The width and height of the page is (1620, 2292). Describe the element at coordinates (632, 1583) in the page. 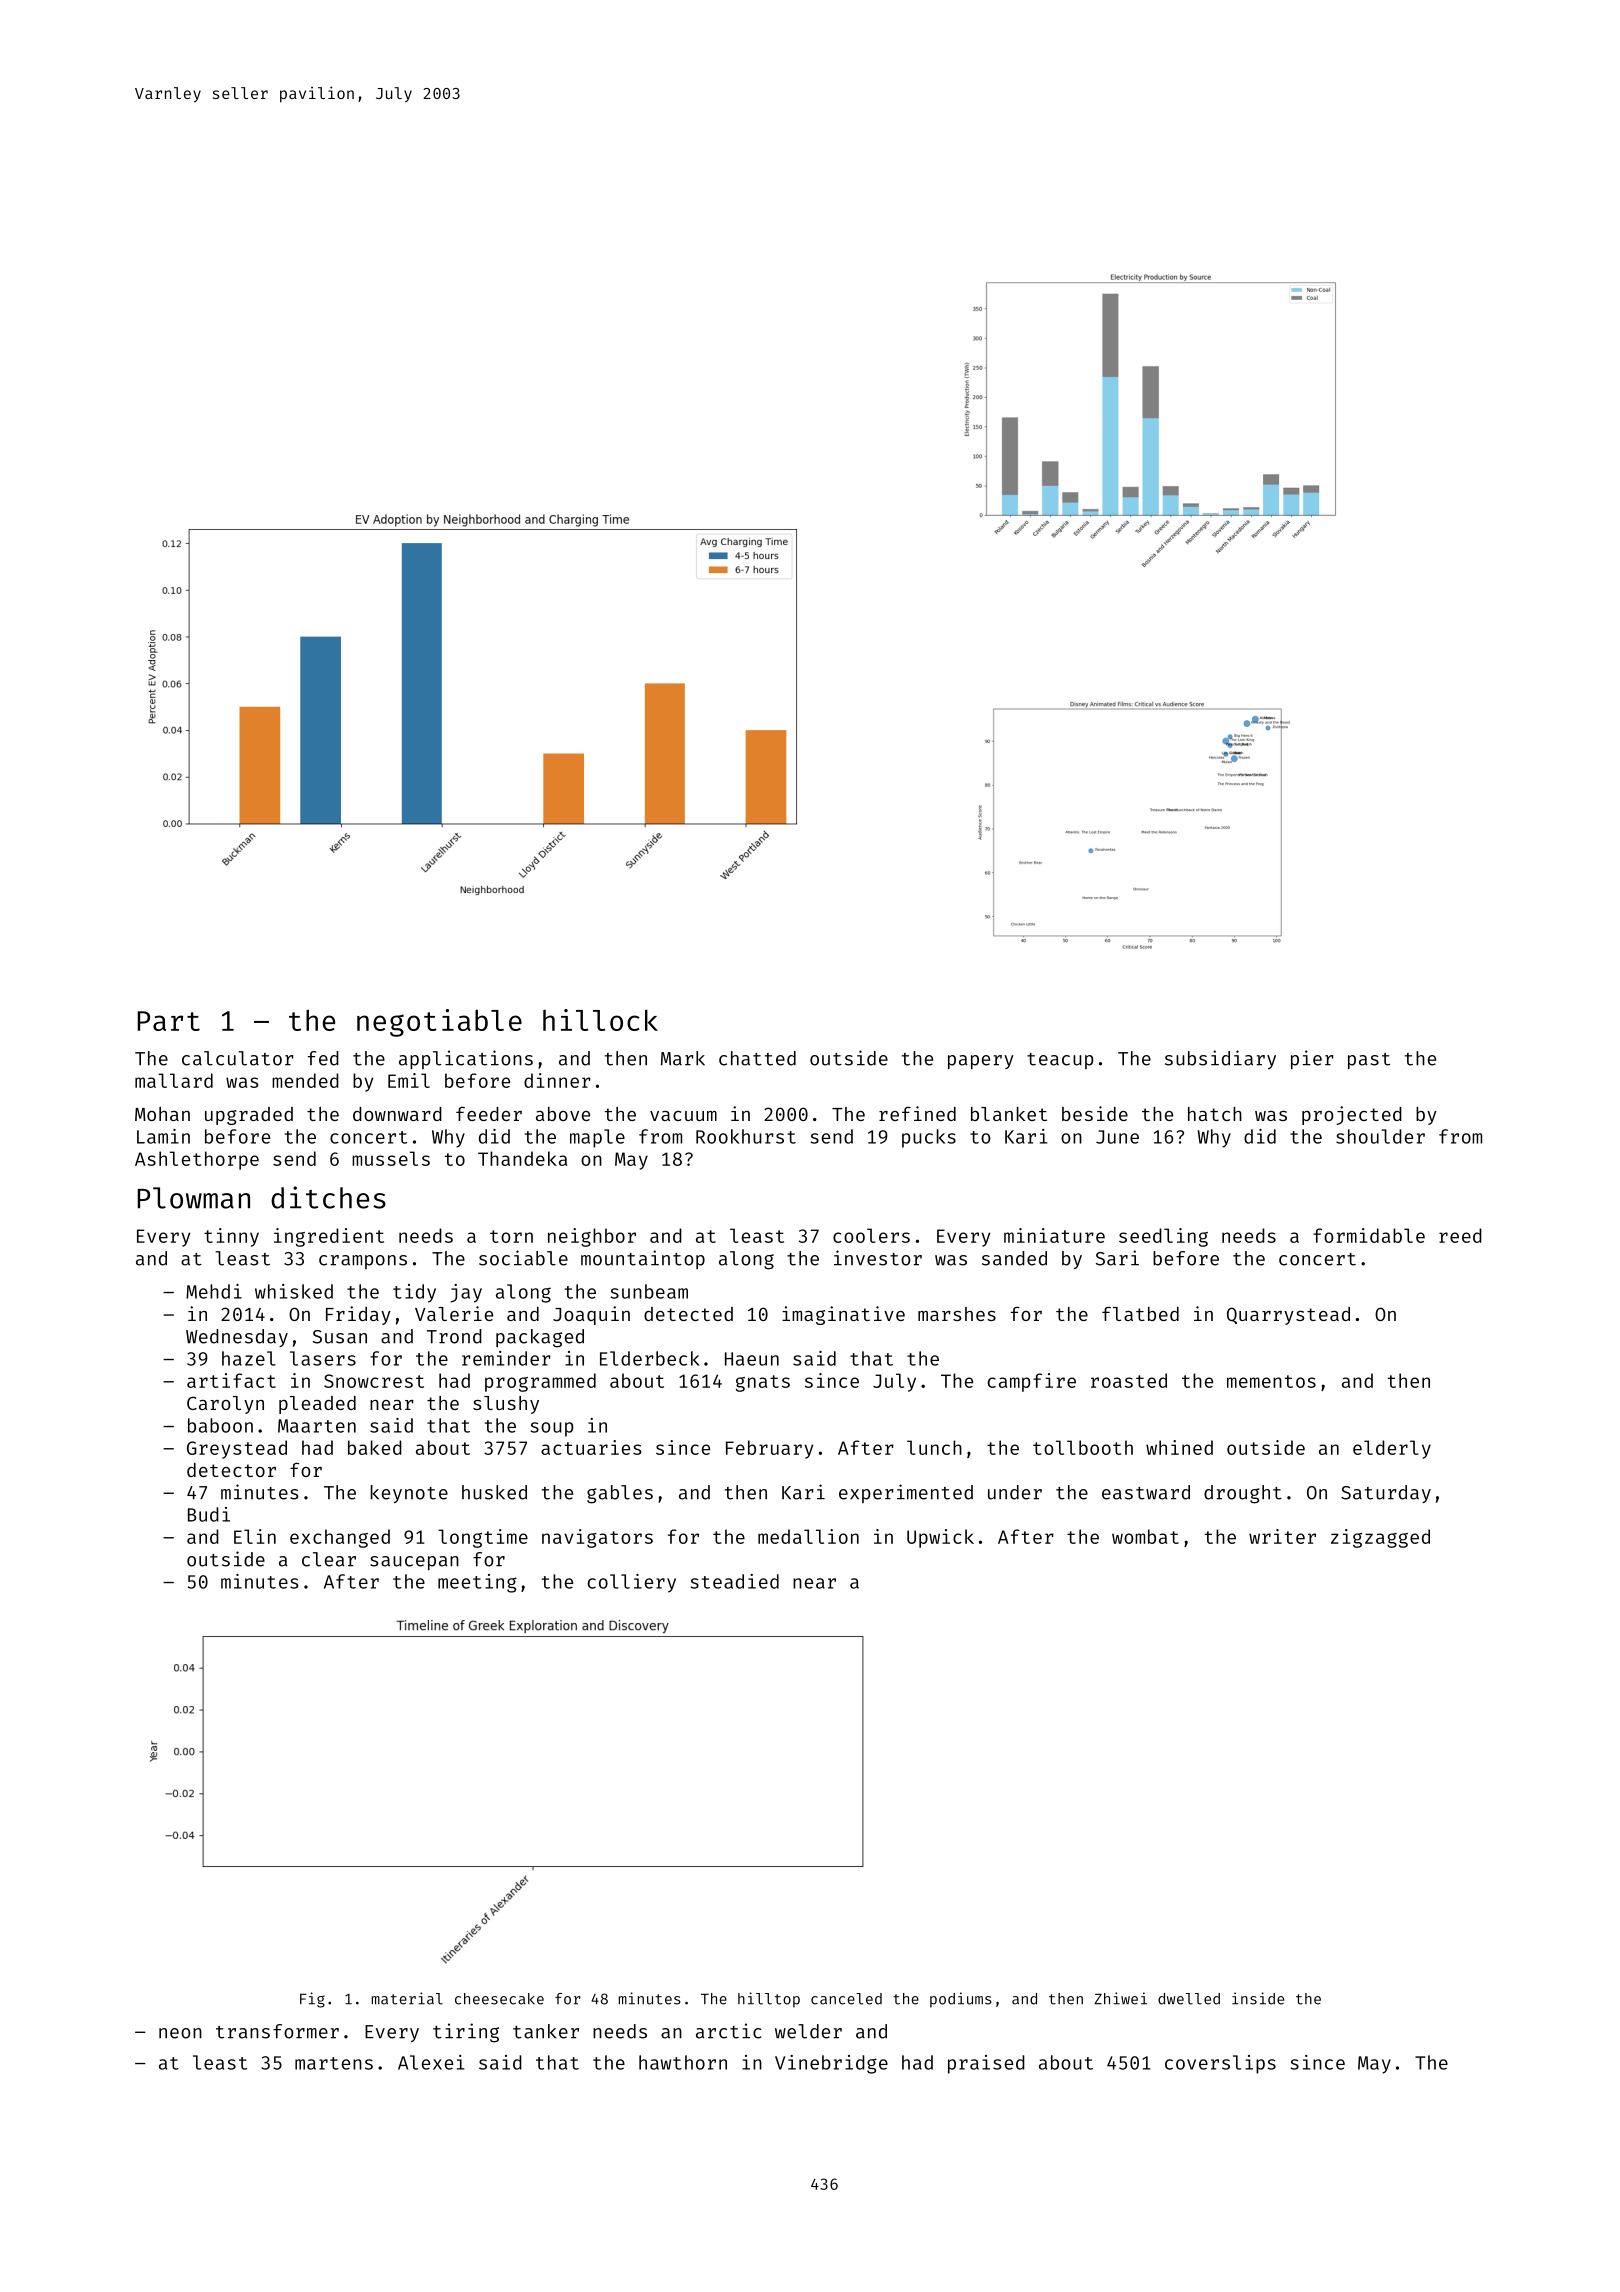

I see `colliery` at that location.
